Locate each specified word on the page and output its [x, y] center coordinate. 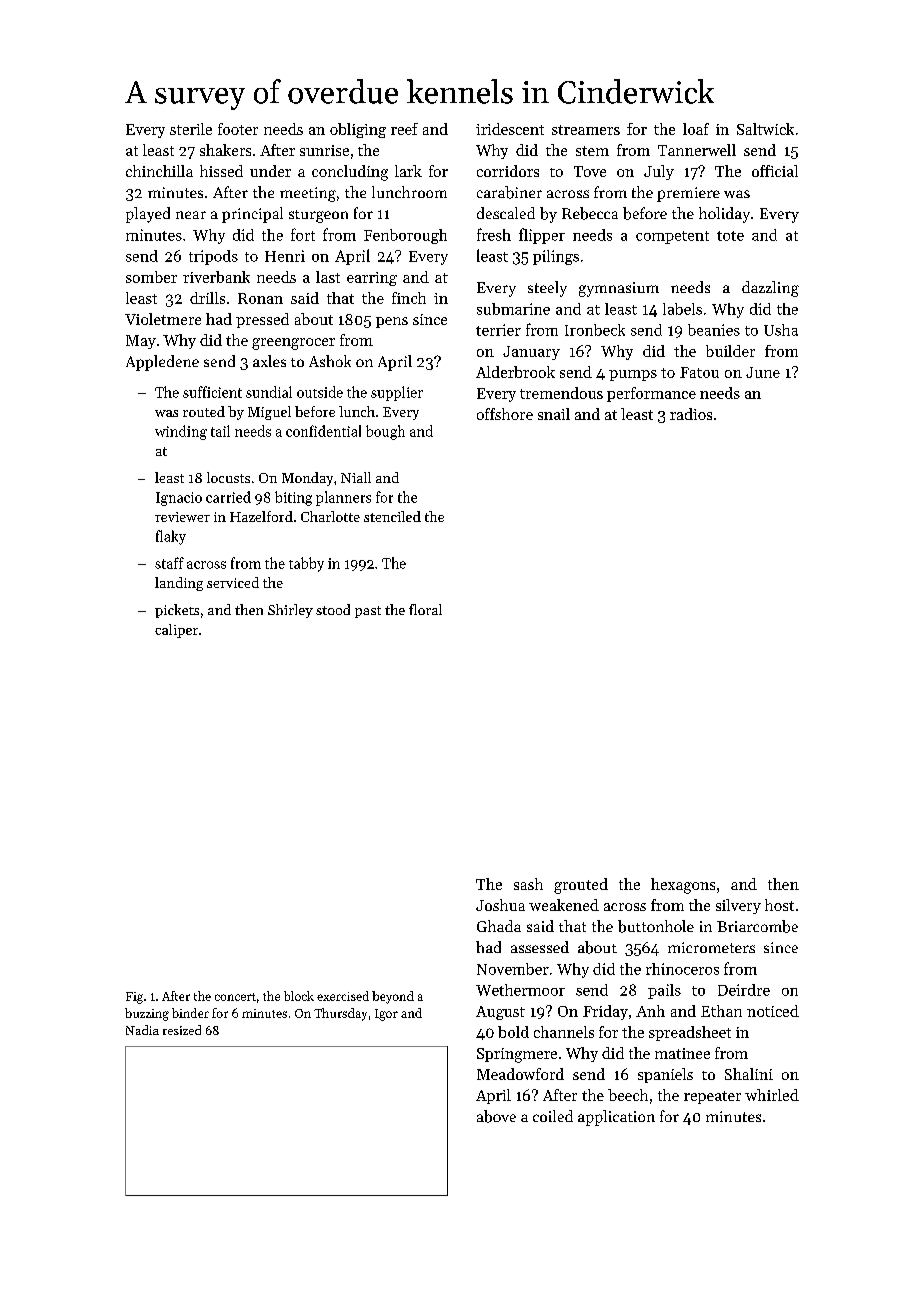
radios [691, 414]
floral [425, 609]
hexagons [683, 886]
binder [190, 1013]
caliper [176, 631]
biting [293, 498]
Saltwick [765, 129]
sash [528, 884]
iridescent [510, 129]
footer [238, 129]
